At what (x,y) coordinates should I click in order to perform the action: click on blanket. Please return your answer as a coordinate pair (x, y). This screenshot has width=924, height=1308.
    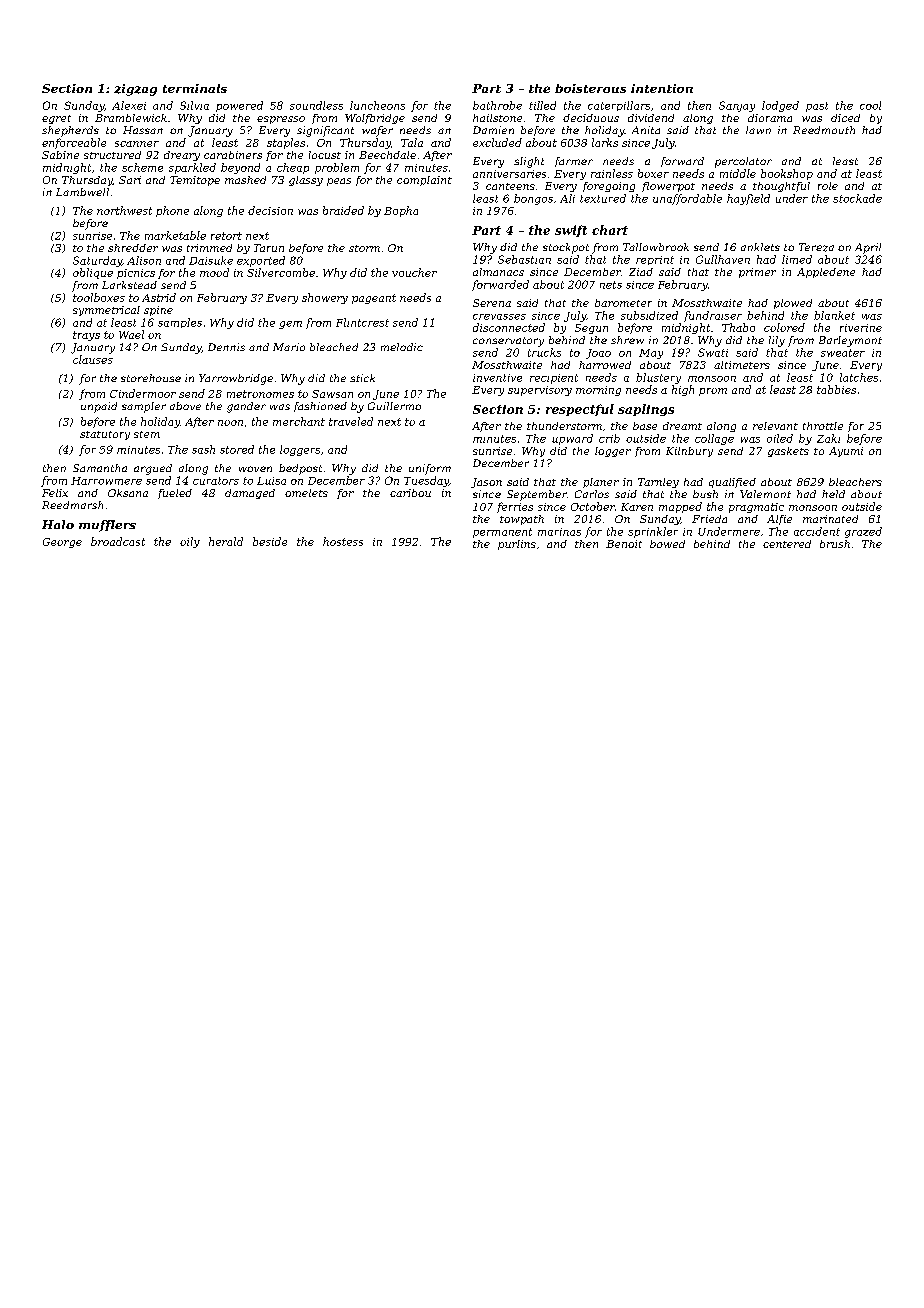
    Looking at the image, I should click on (834, 315).
